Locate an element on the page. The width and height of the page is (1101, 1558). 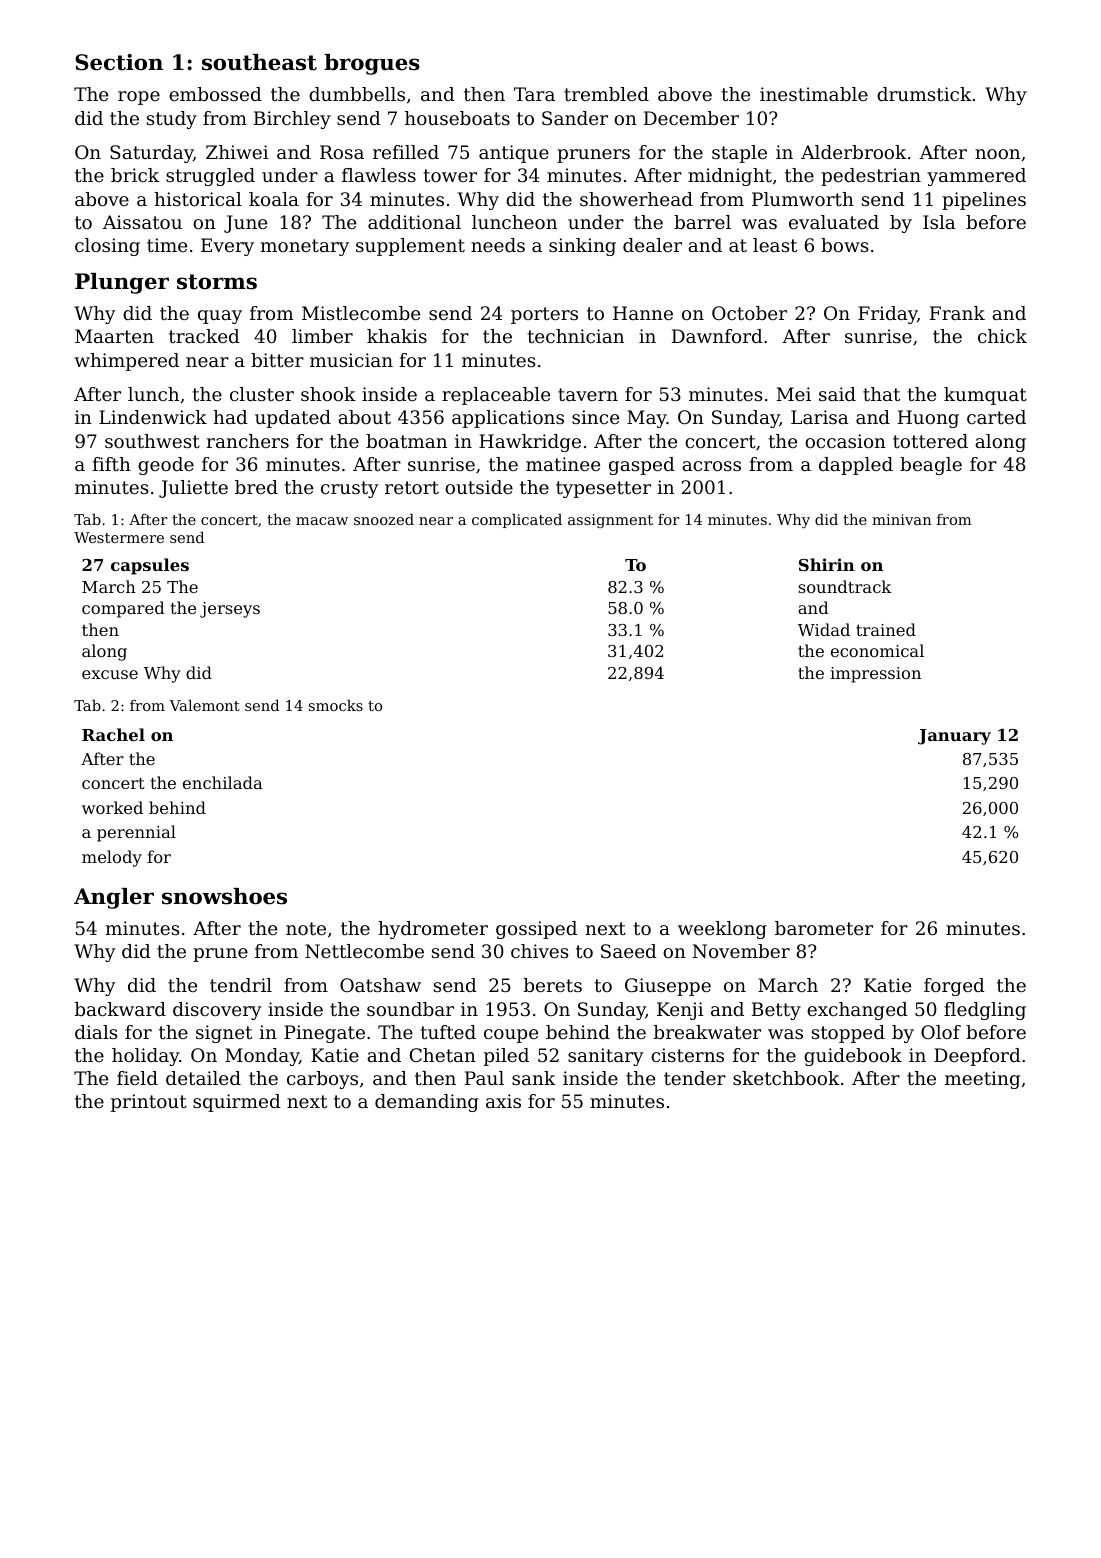
Friday is located at coordinates (887, 315).
